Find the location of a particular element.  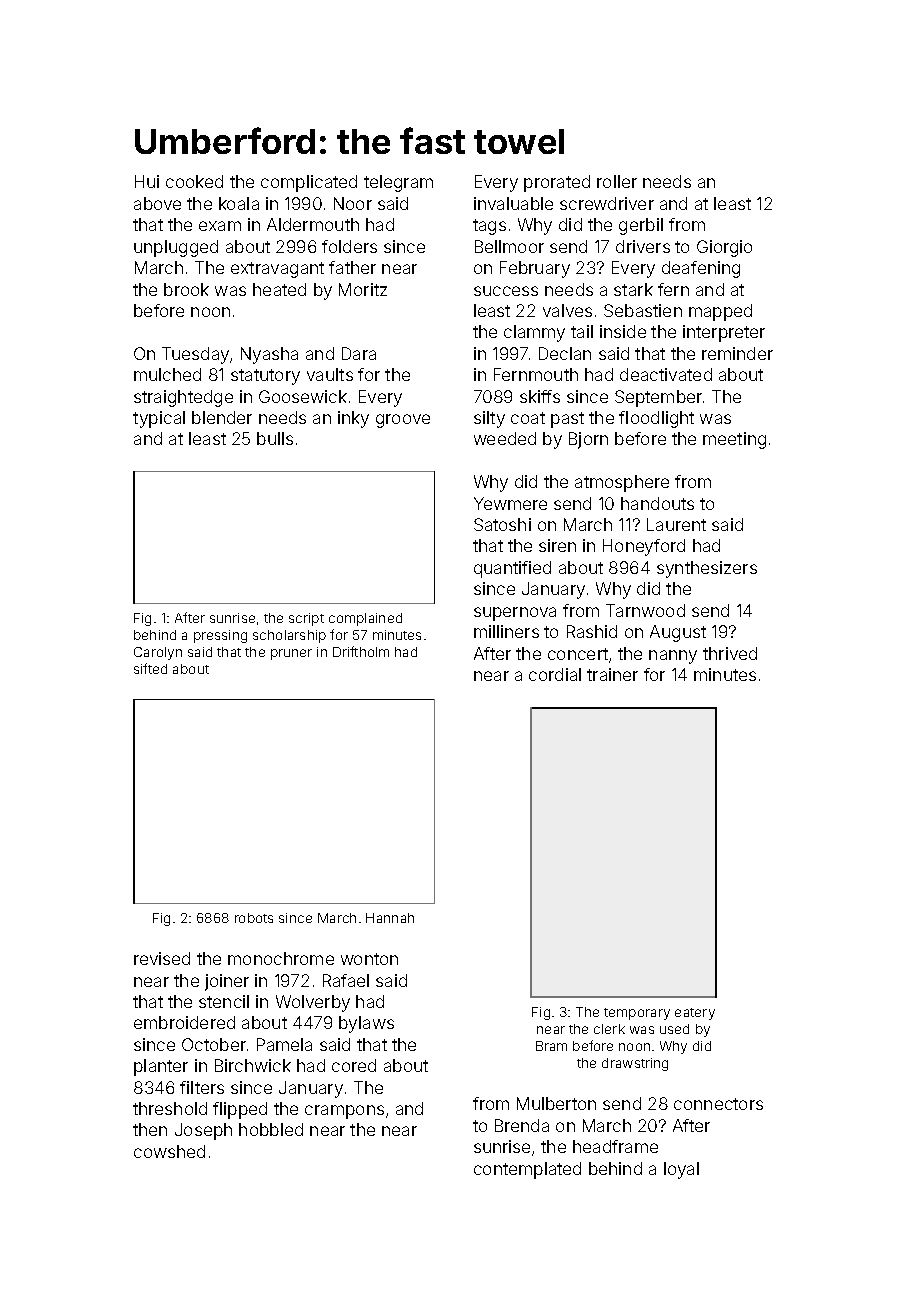

eatery is located at coordinates (695, 1014).
